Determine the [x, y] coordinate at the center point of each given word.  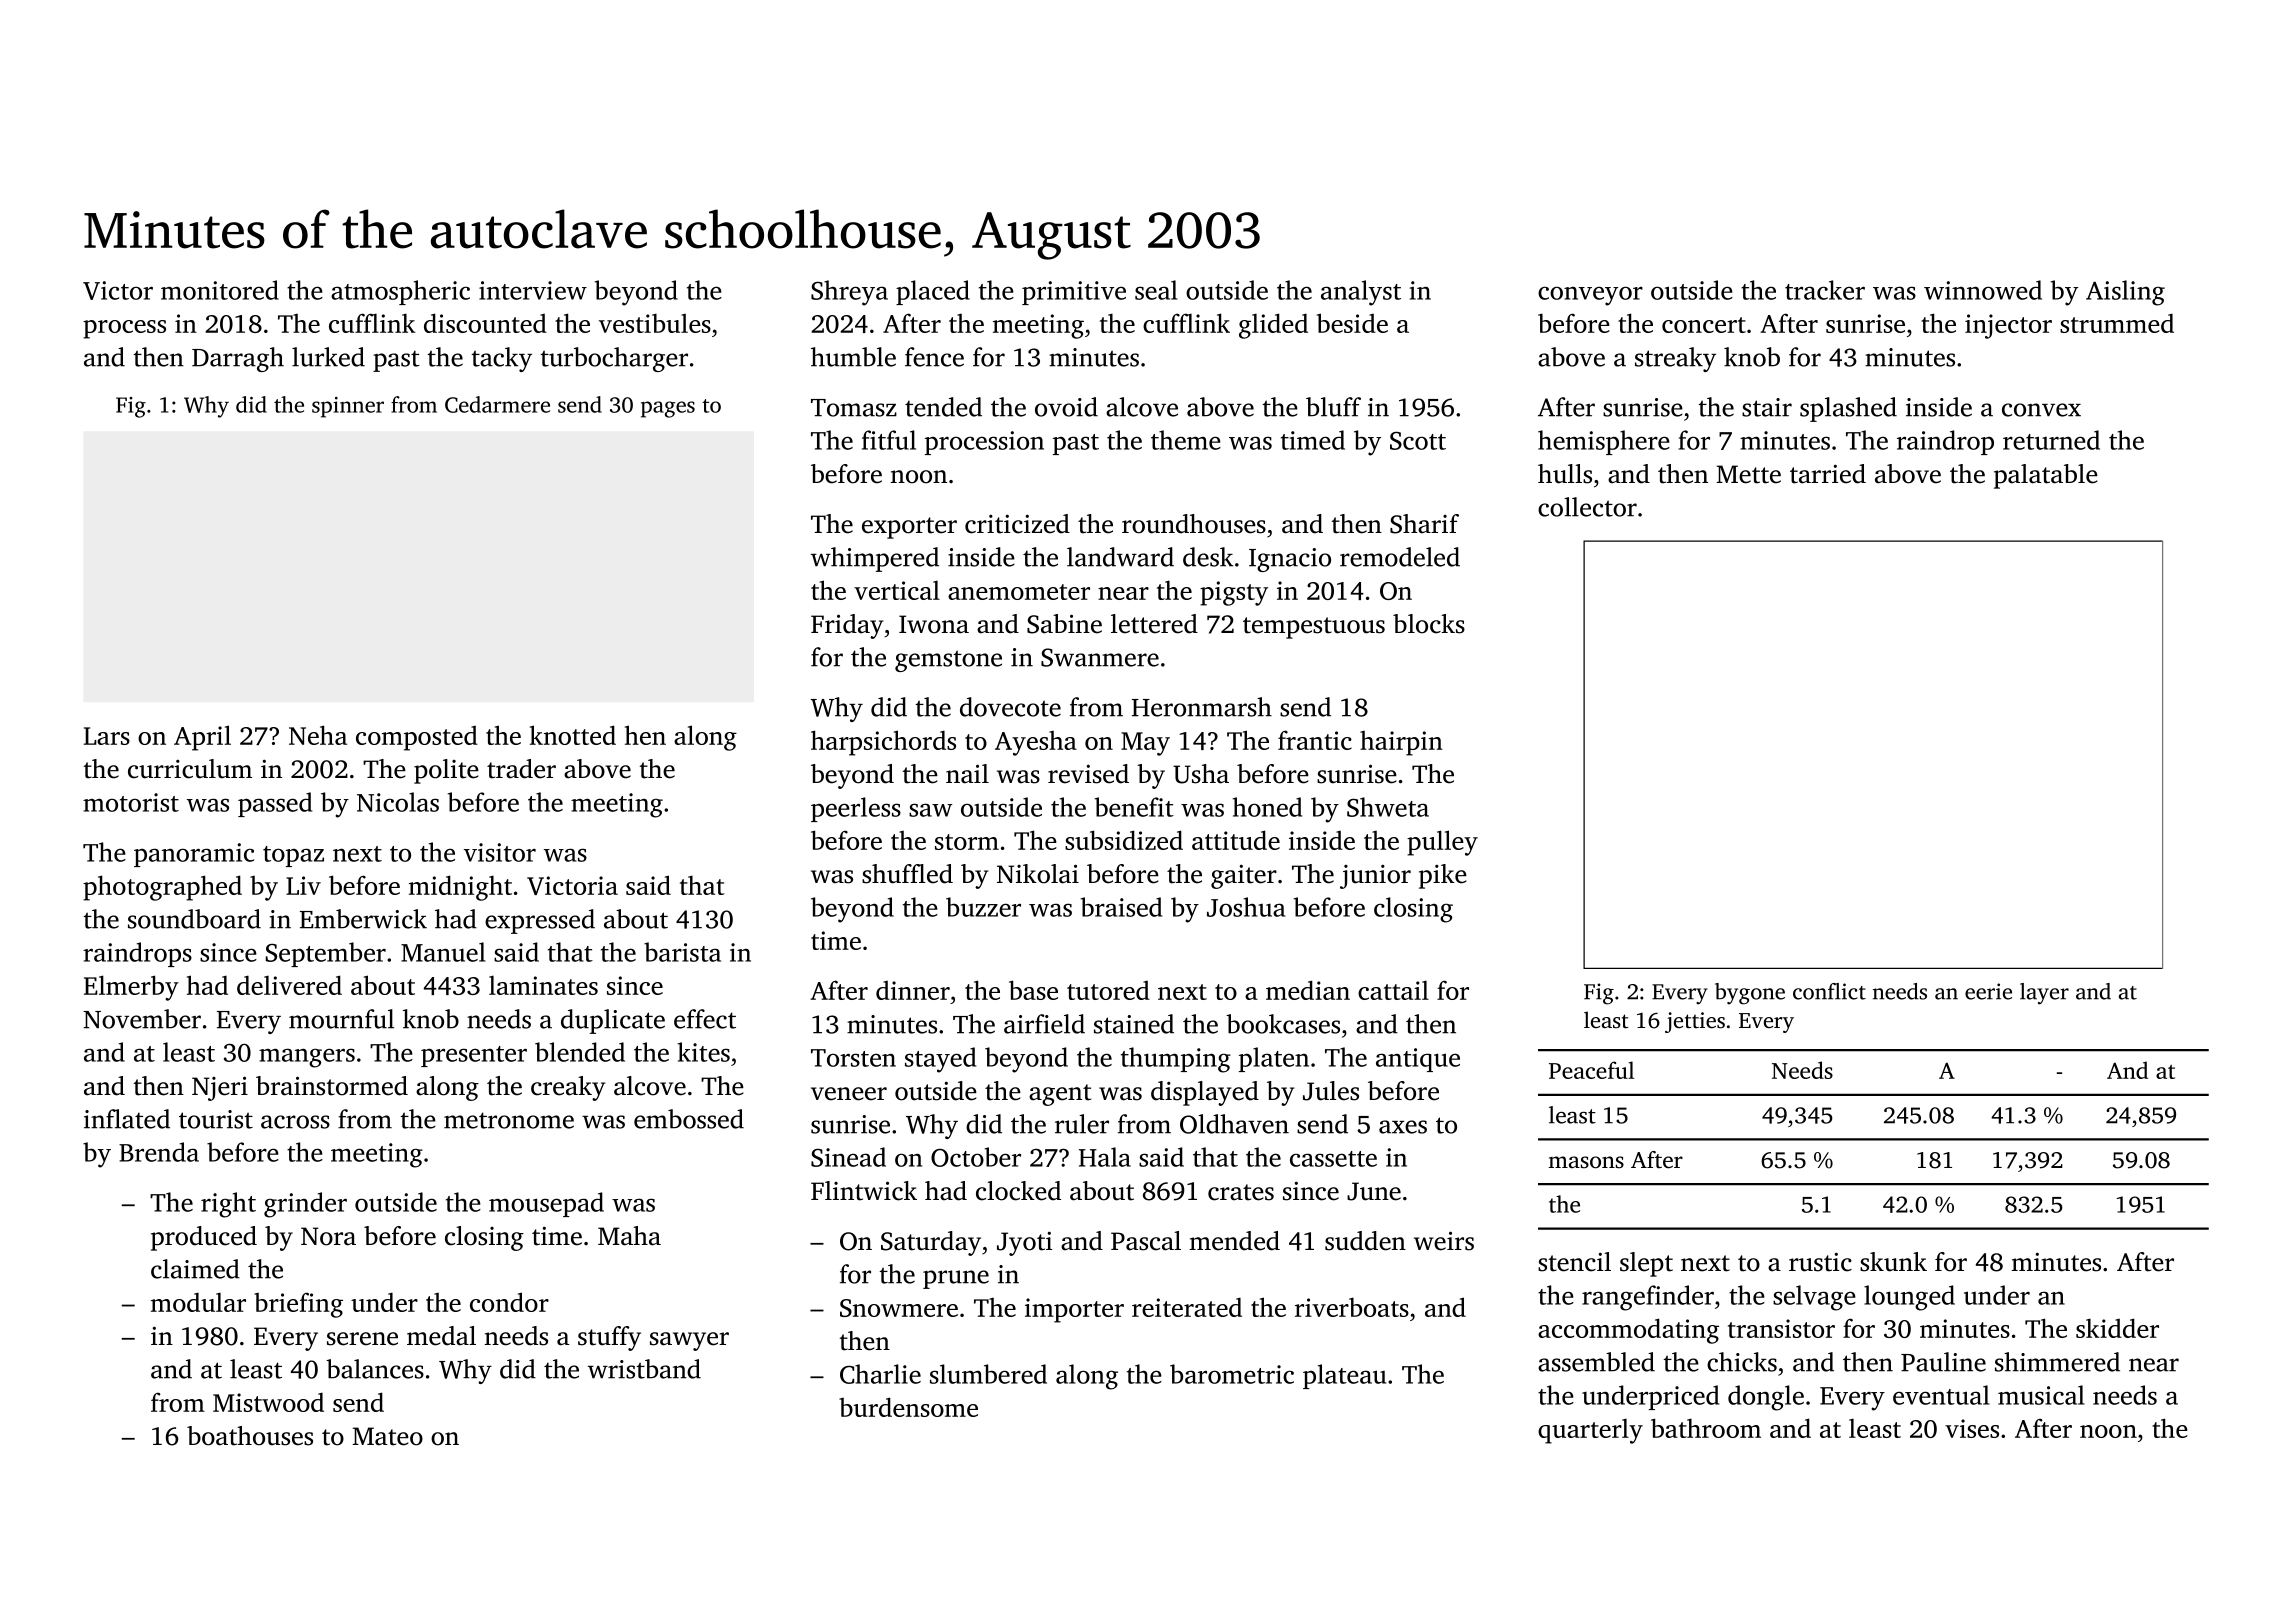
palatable [2046, 476]
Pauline [1943, 1362]
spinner [348, 407]
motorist [131, 802]
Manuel [443, 952]
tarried [1828, 474]
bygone [1750, 994]
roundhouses [1194, 524]
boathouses [250, 1436]
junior [1375, 877]
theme [1186, 440]
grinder [305, 1205]
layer [2044, 994]
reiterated [1187, 1307]
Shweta [1388, 807]
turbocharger [614, 359]
